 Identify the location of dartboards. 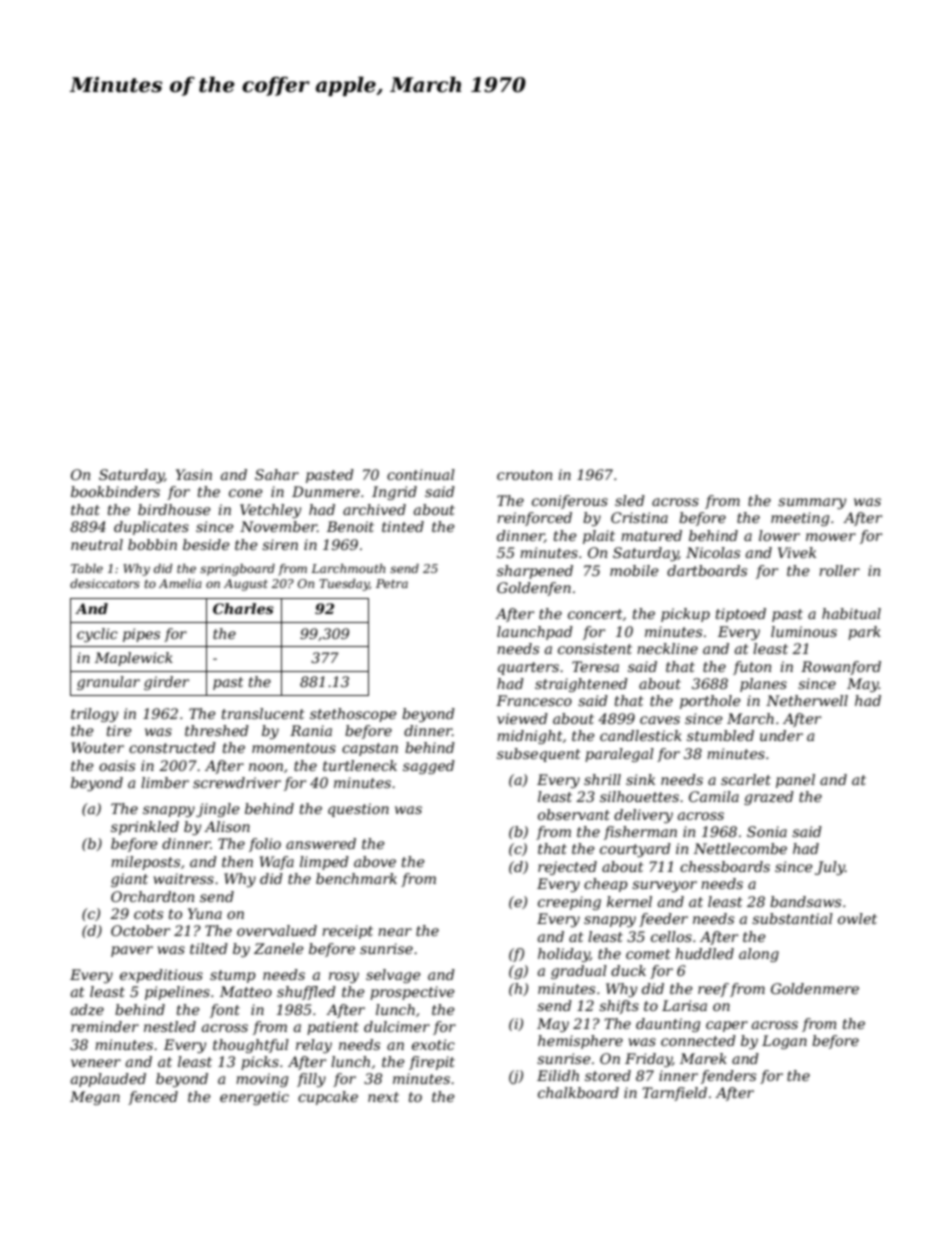
(707, 570).
